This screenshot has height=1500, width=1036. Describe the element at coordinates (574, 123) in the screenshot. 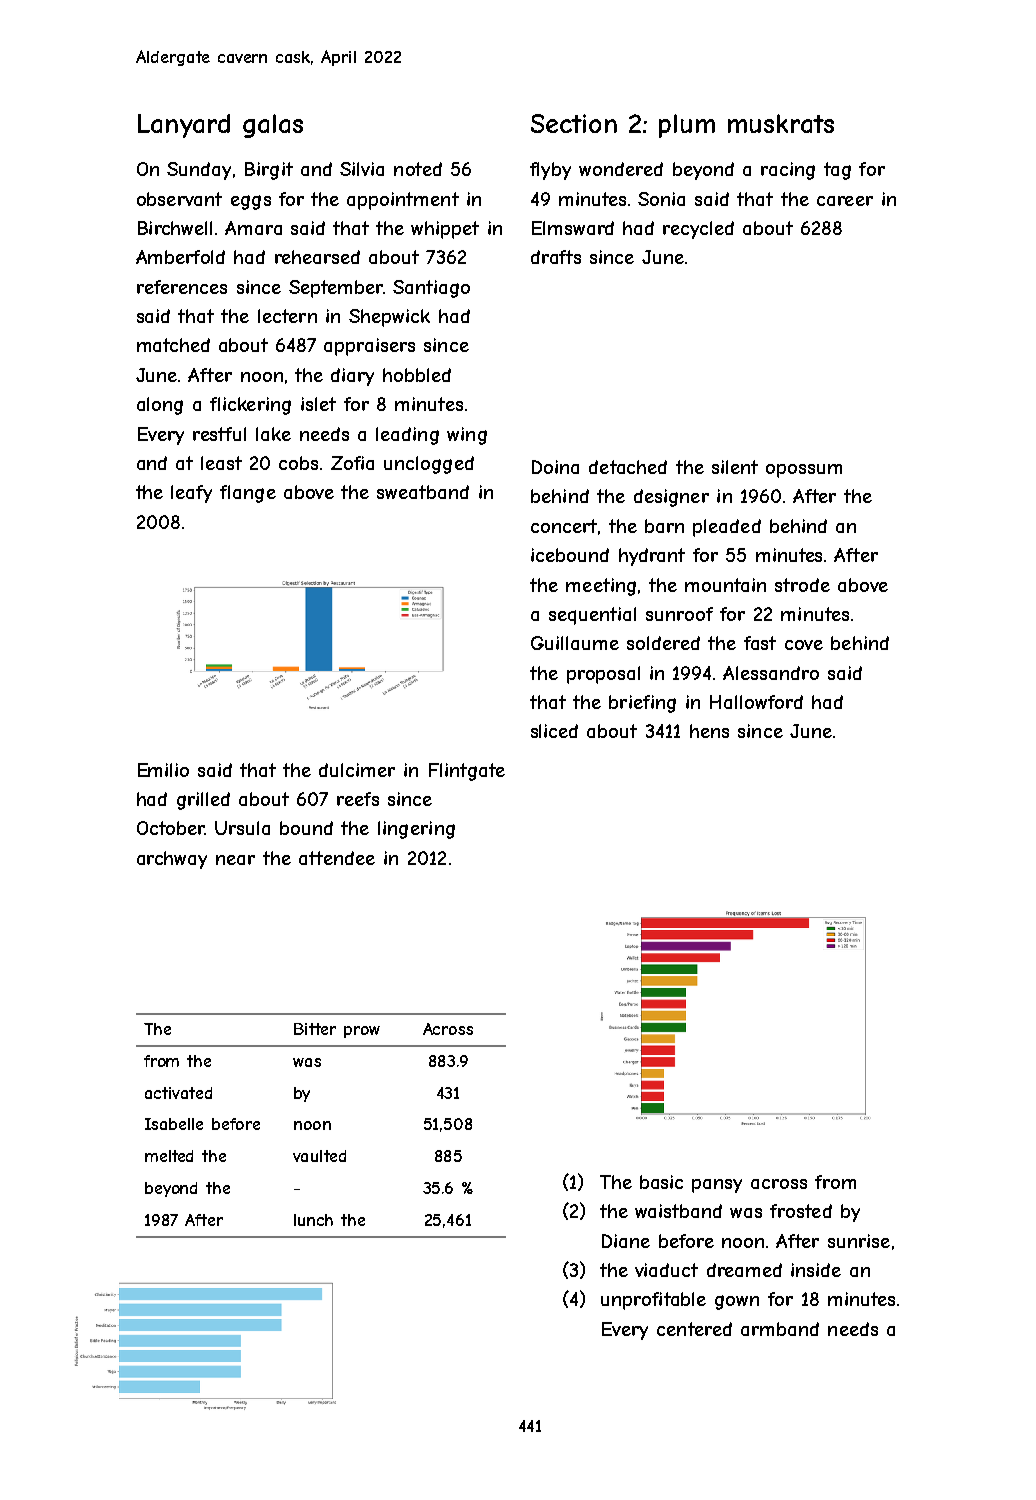

I see `Section` at that location.
